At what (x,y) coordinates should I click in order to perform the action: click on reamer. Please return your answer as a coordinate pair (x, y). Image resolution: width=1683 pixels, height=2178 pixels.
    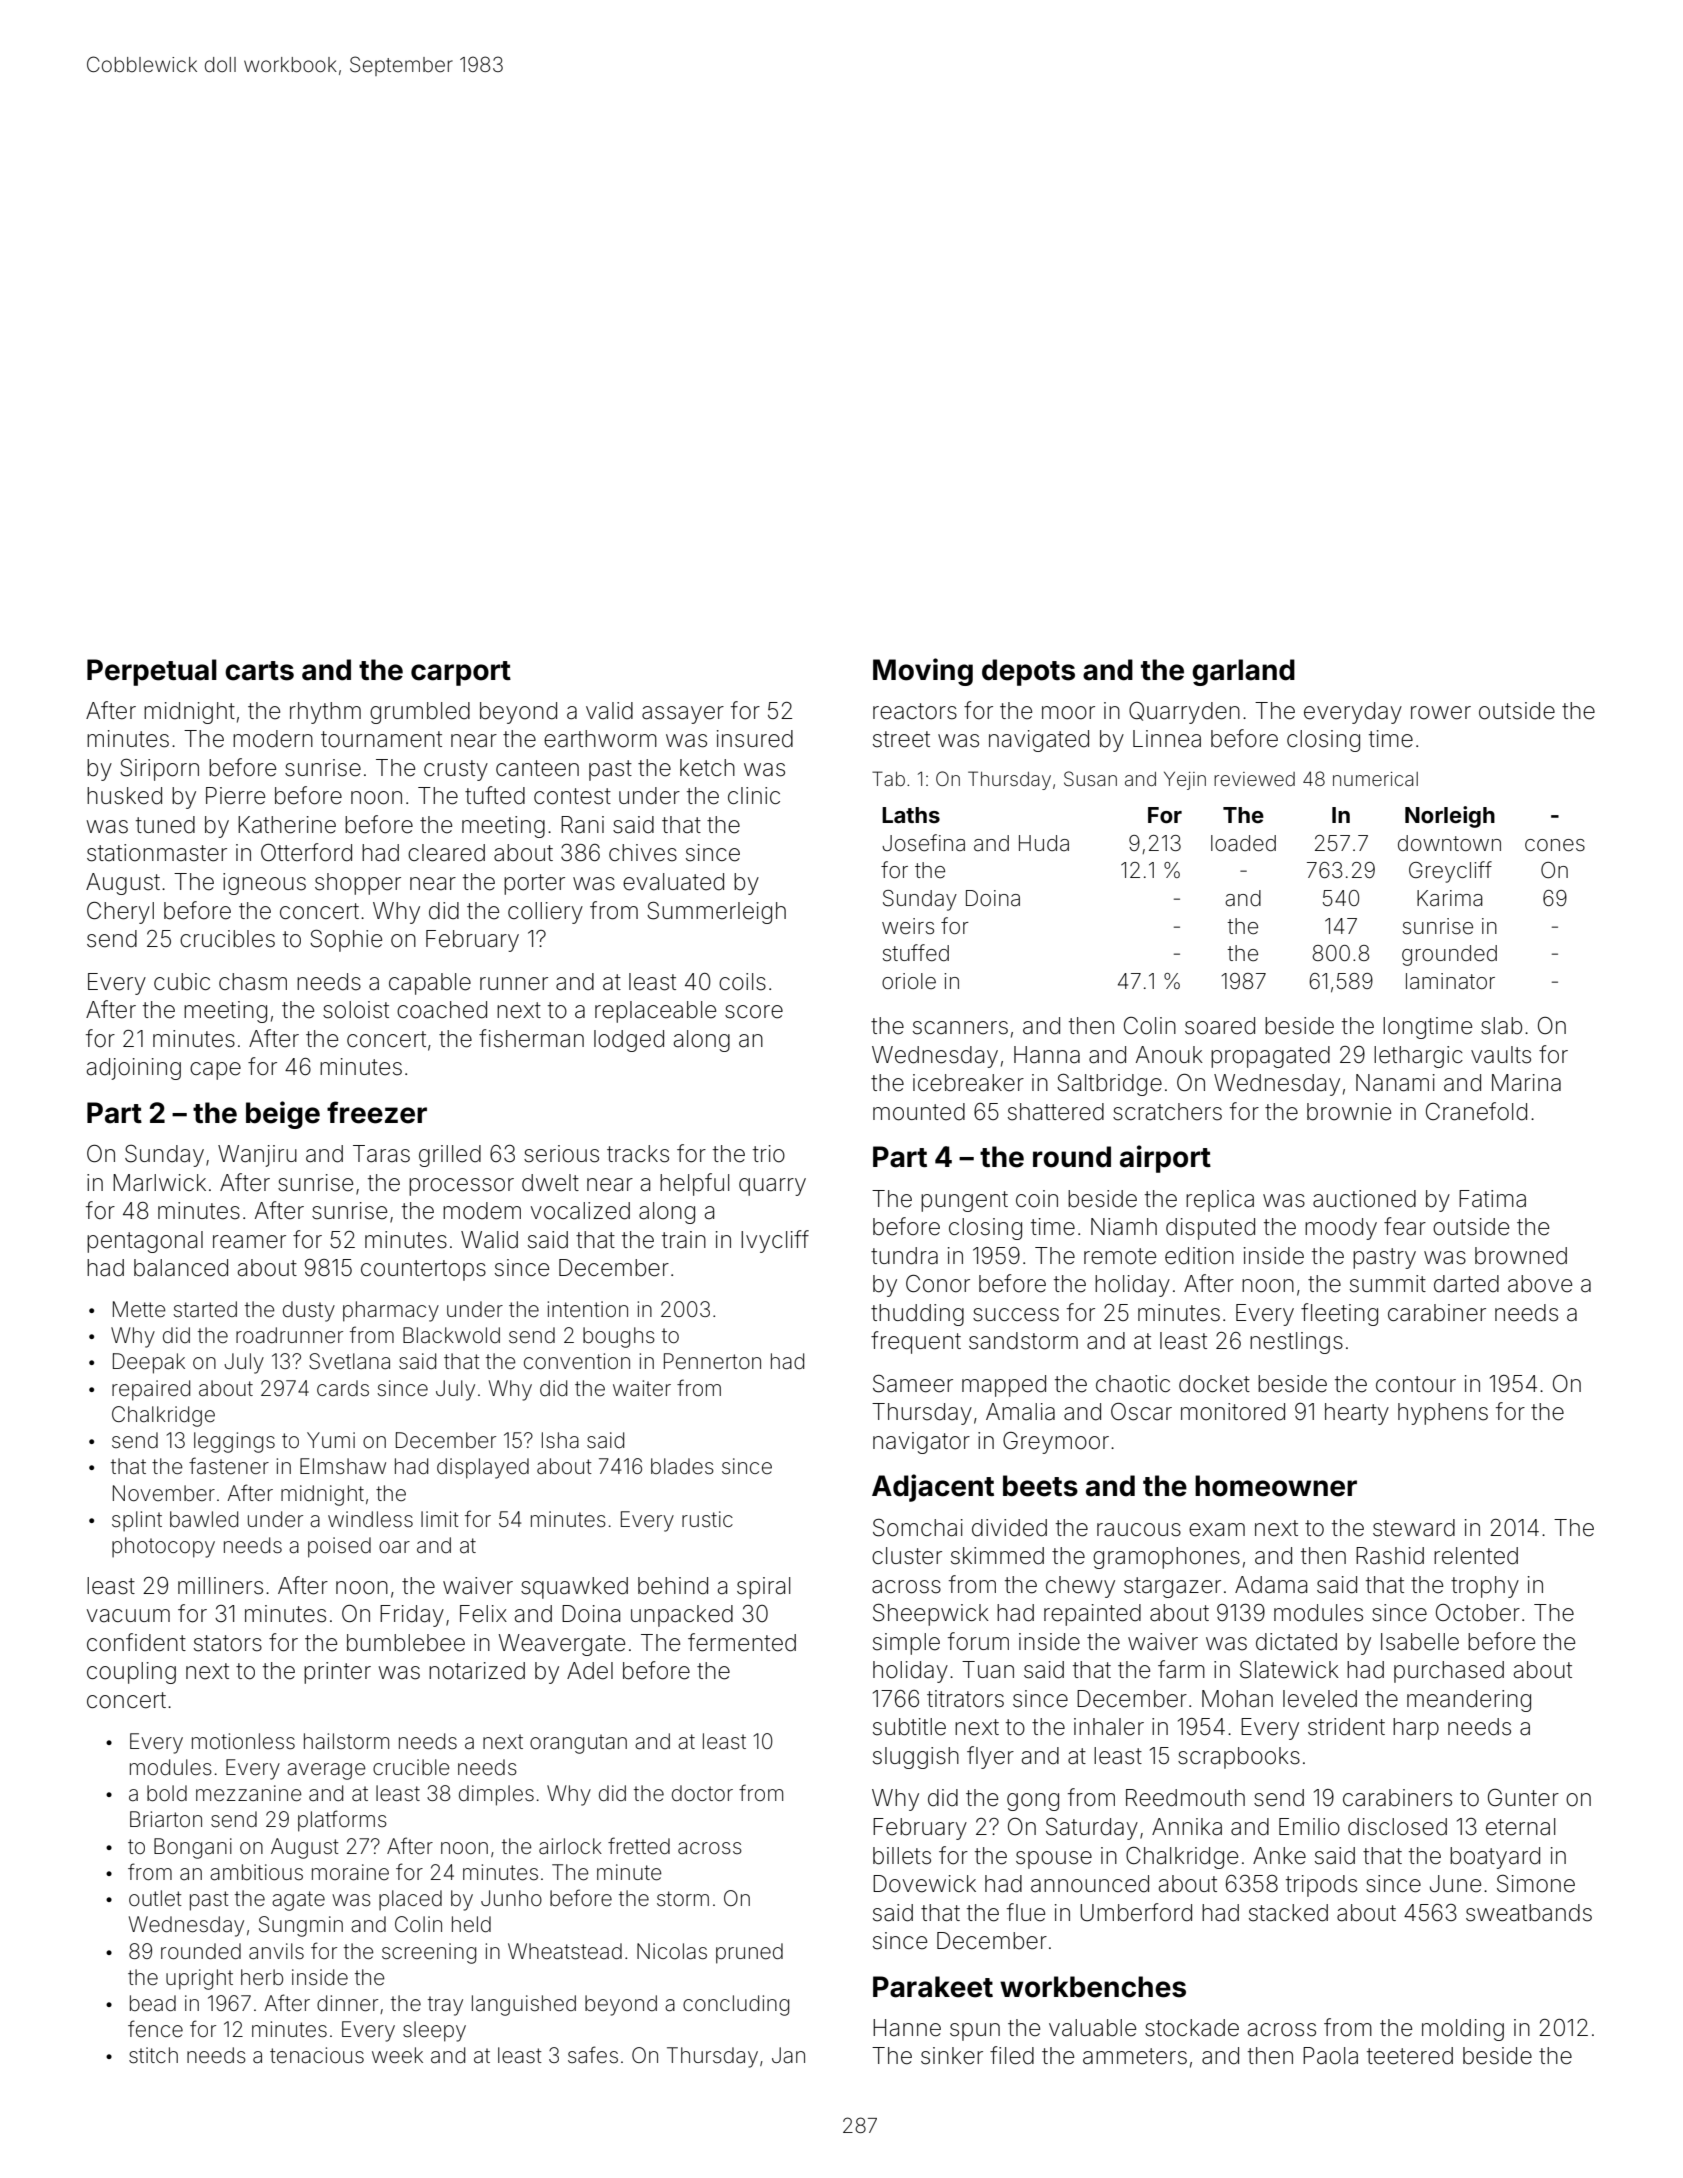
    Looking at the image, I should click on (249, 1242).
